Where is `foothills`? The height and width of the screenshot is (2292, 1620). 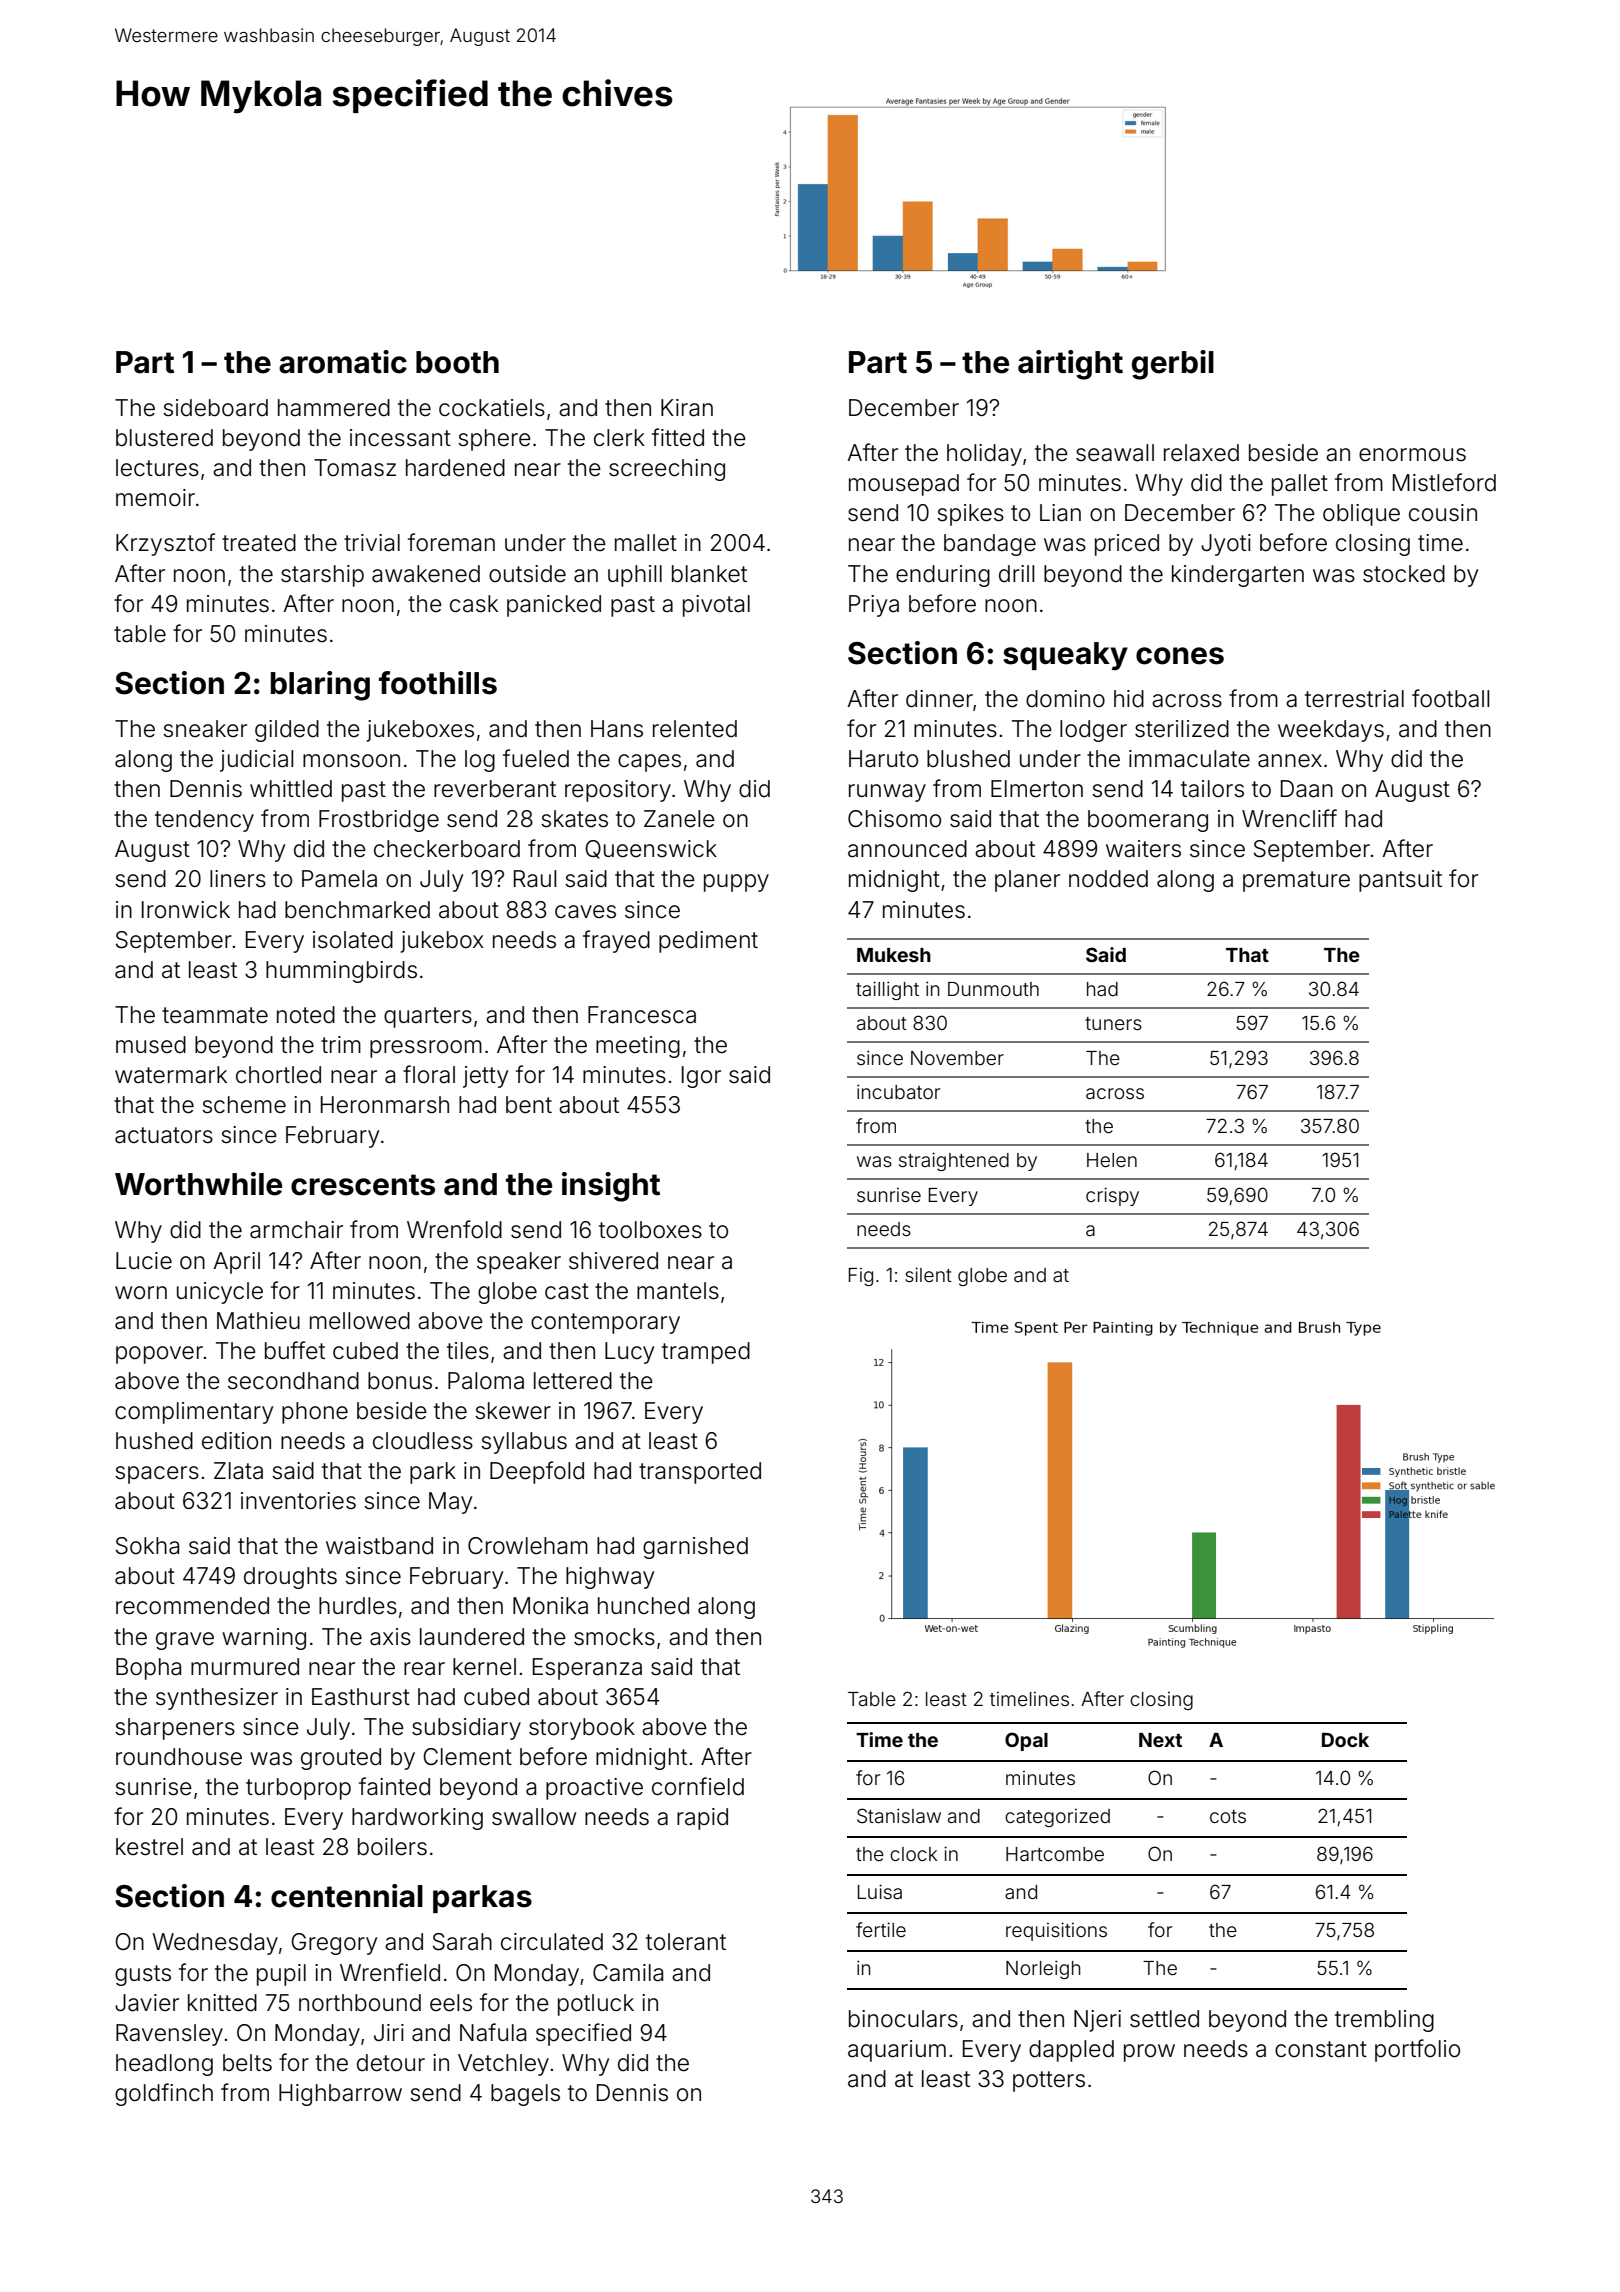 foothills is located at coordinates (438, 683).
